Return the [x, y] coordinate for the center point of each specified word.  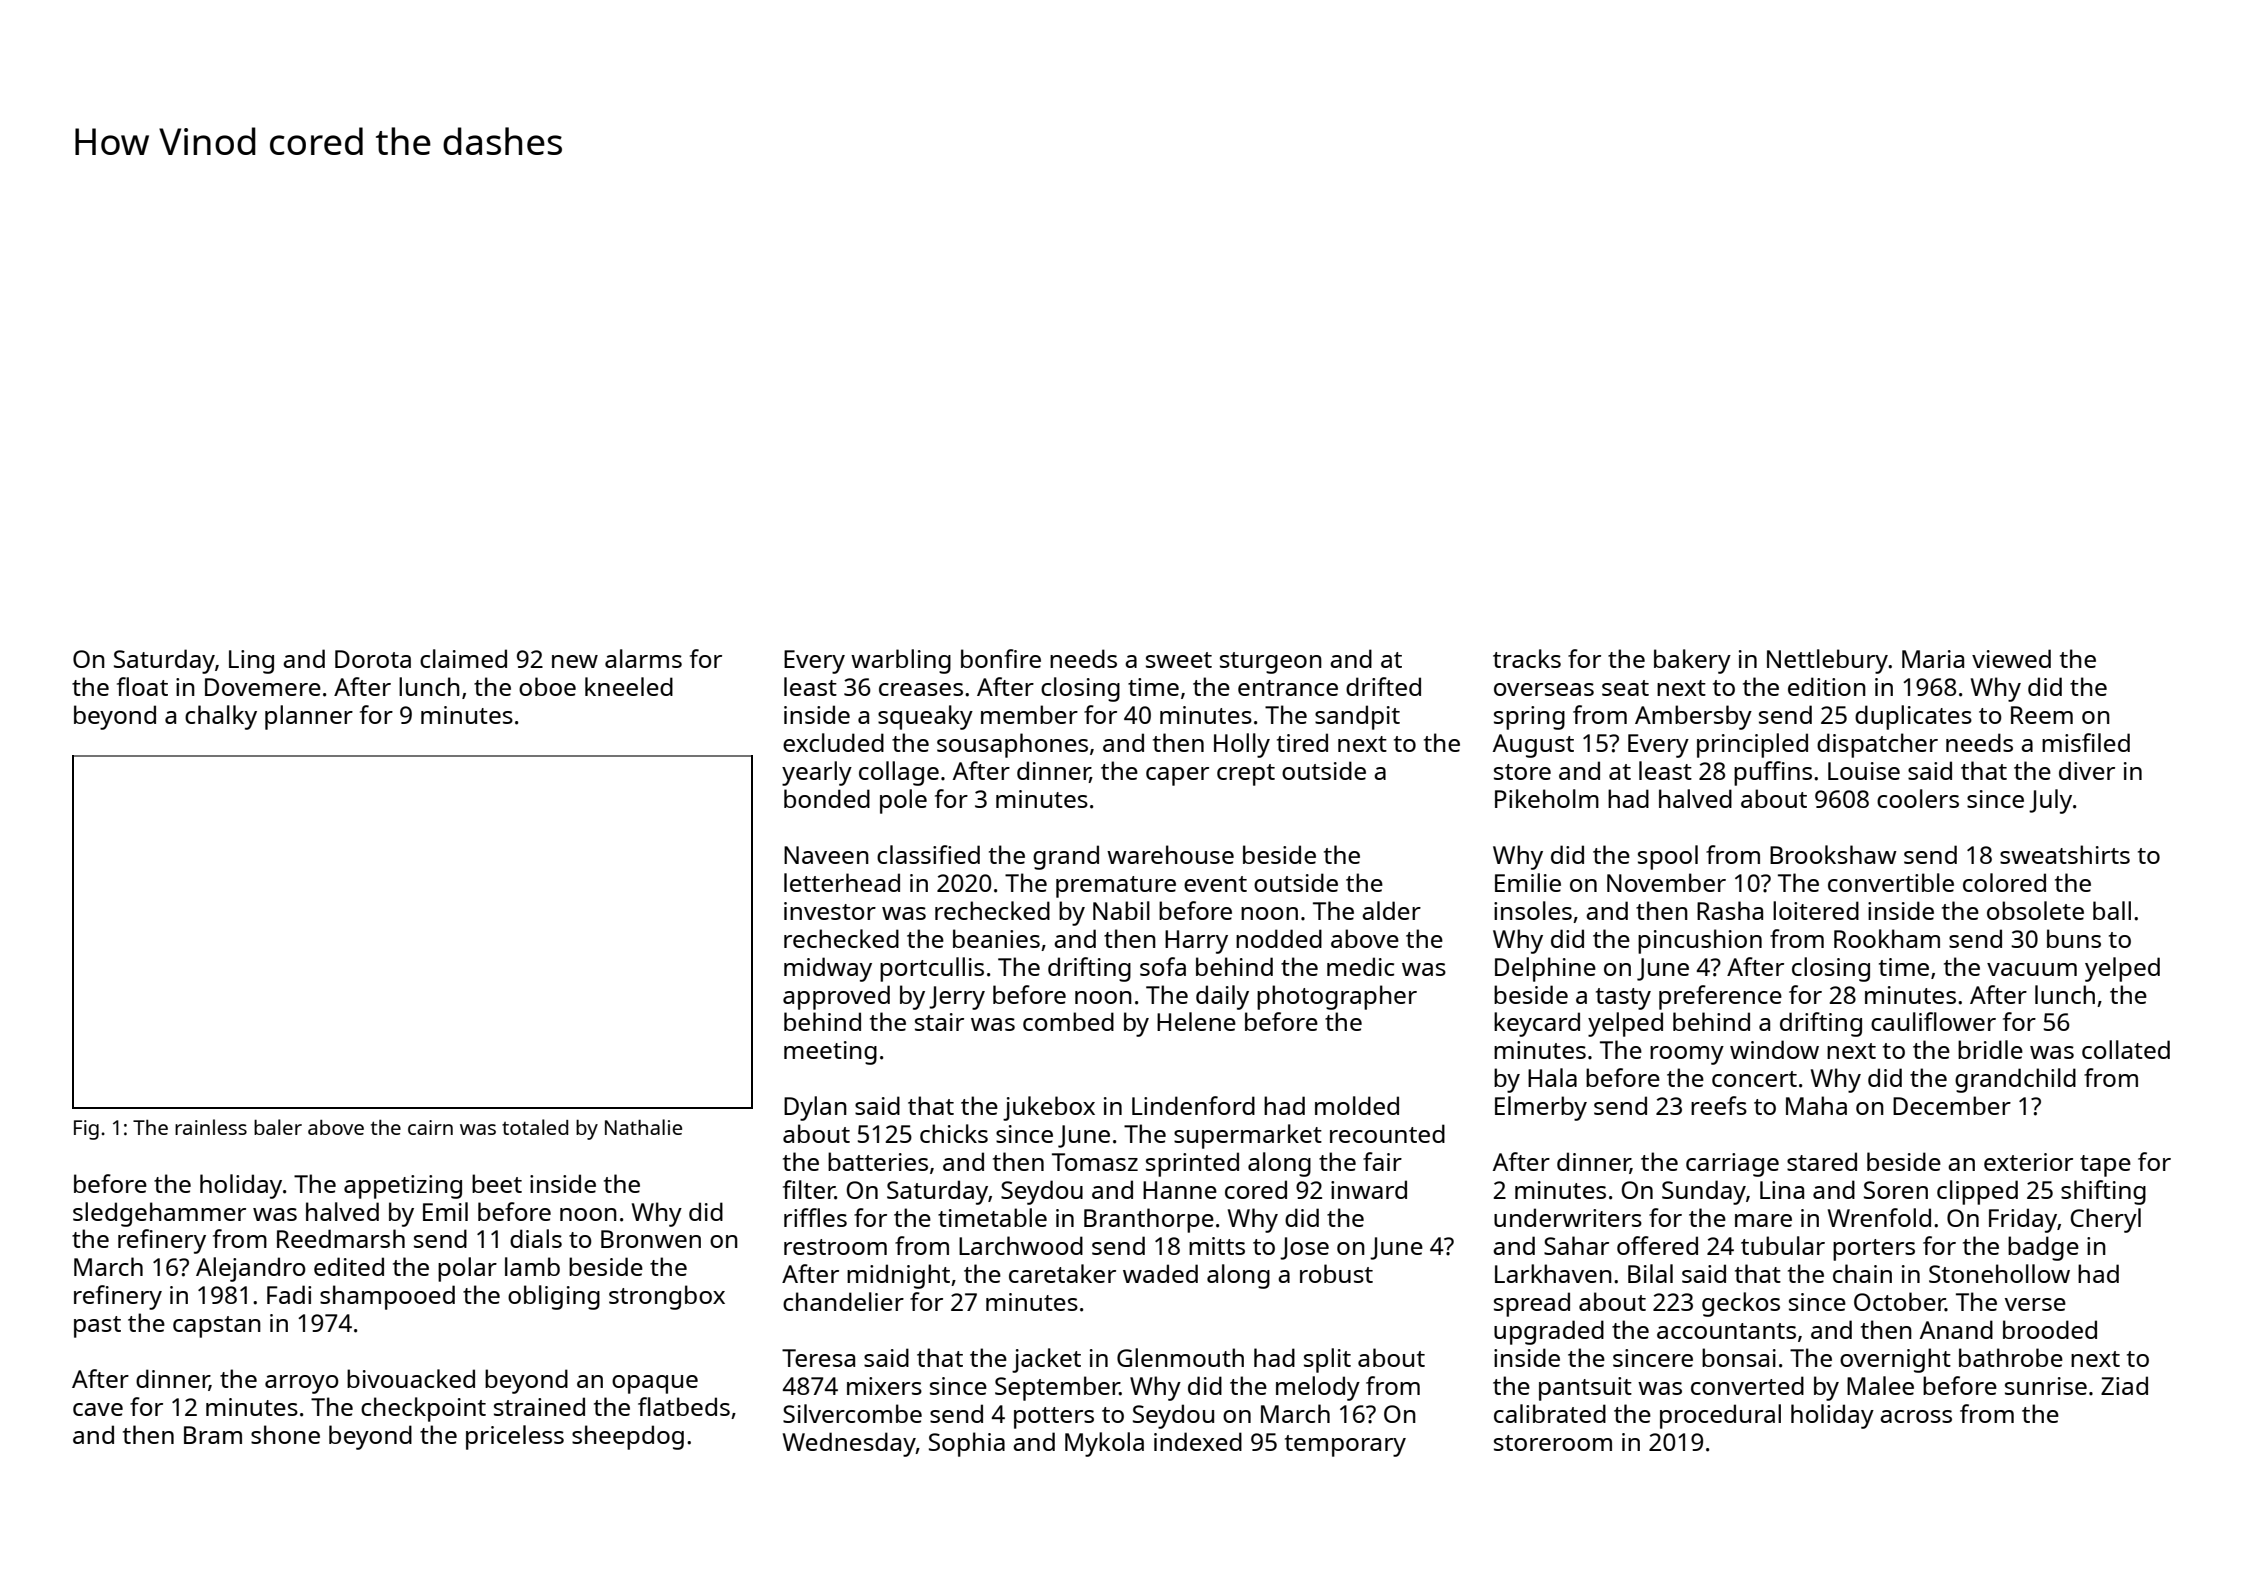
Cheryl [2105, 1220]
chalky [221, 717]
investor [830, 911]
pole [903, 801]
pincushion [1700, 941]
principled [1752, 745]
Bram [213, 1435]
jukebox [1049, 1108]
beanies [996, 938]
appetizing [403, 1187]
